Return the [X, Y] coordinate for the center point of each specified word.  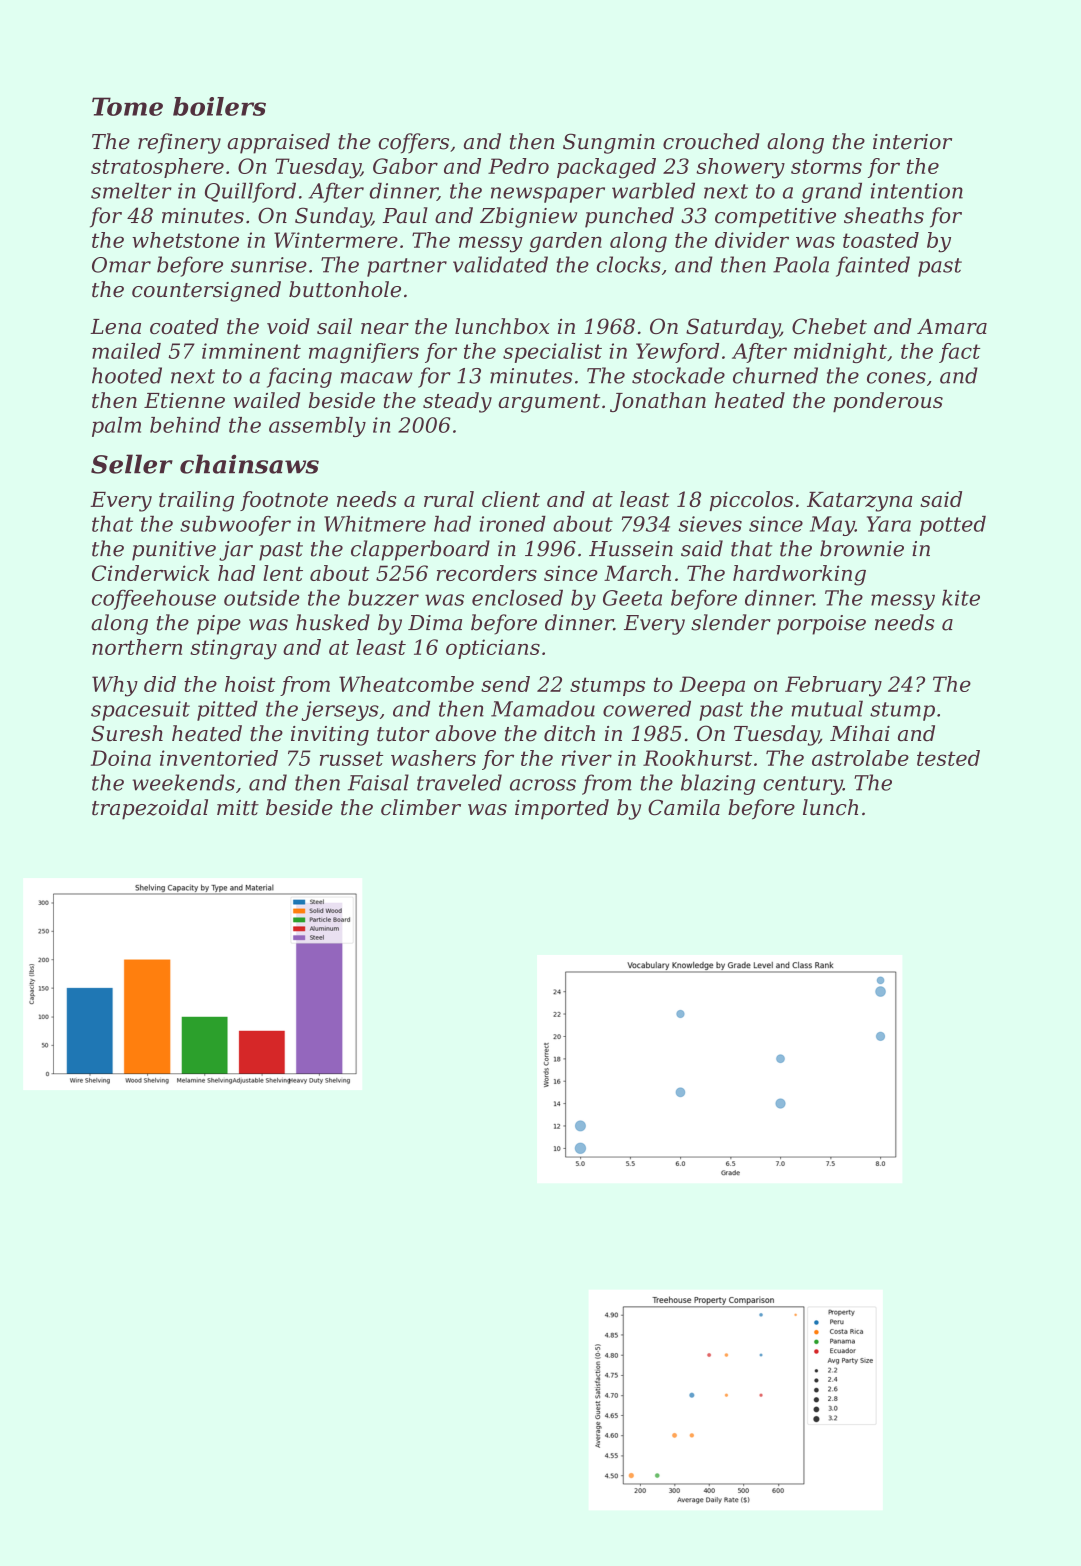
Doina [121, 758]
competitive [775, 218]
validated [500, 264]
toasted [881, 240]
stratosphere [157, 168]
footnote [284, 501]
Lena [115, 326]
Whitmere [375, 524]
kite [961, 597]
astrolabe [860, 758]
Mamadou [543, 708]
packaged [606, 168]
